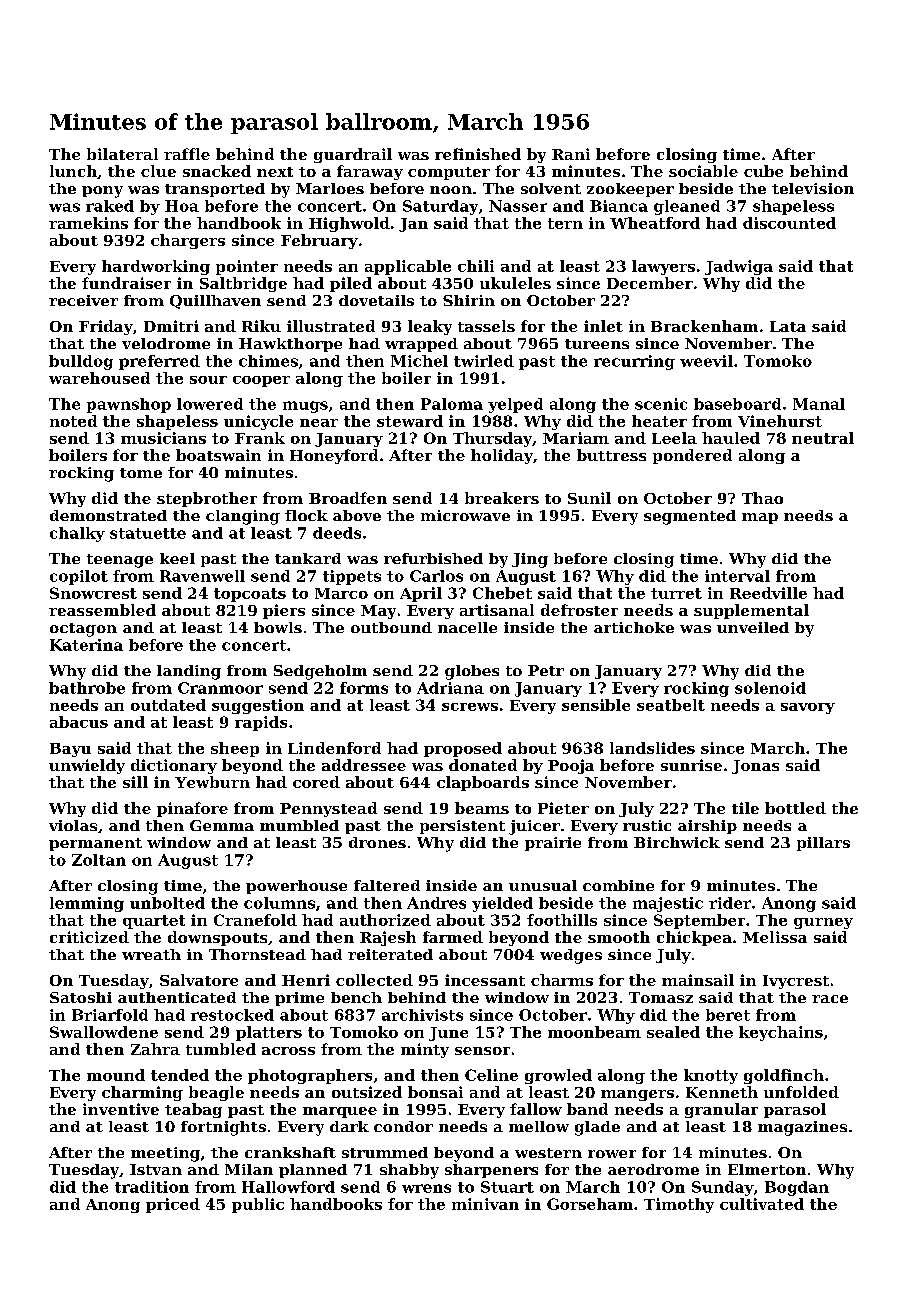  What do you see at coordinates (421, 594) in the screenshot?
I see `April` at bounding box center [421, 594].
